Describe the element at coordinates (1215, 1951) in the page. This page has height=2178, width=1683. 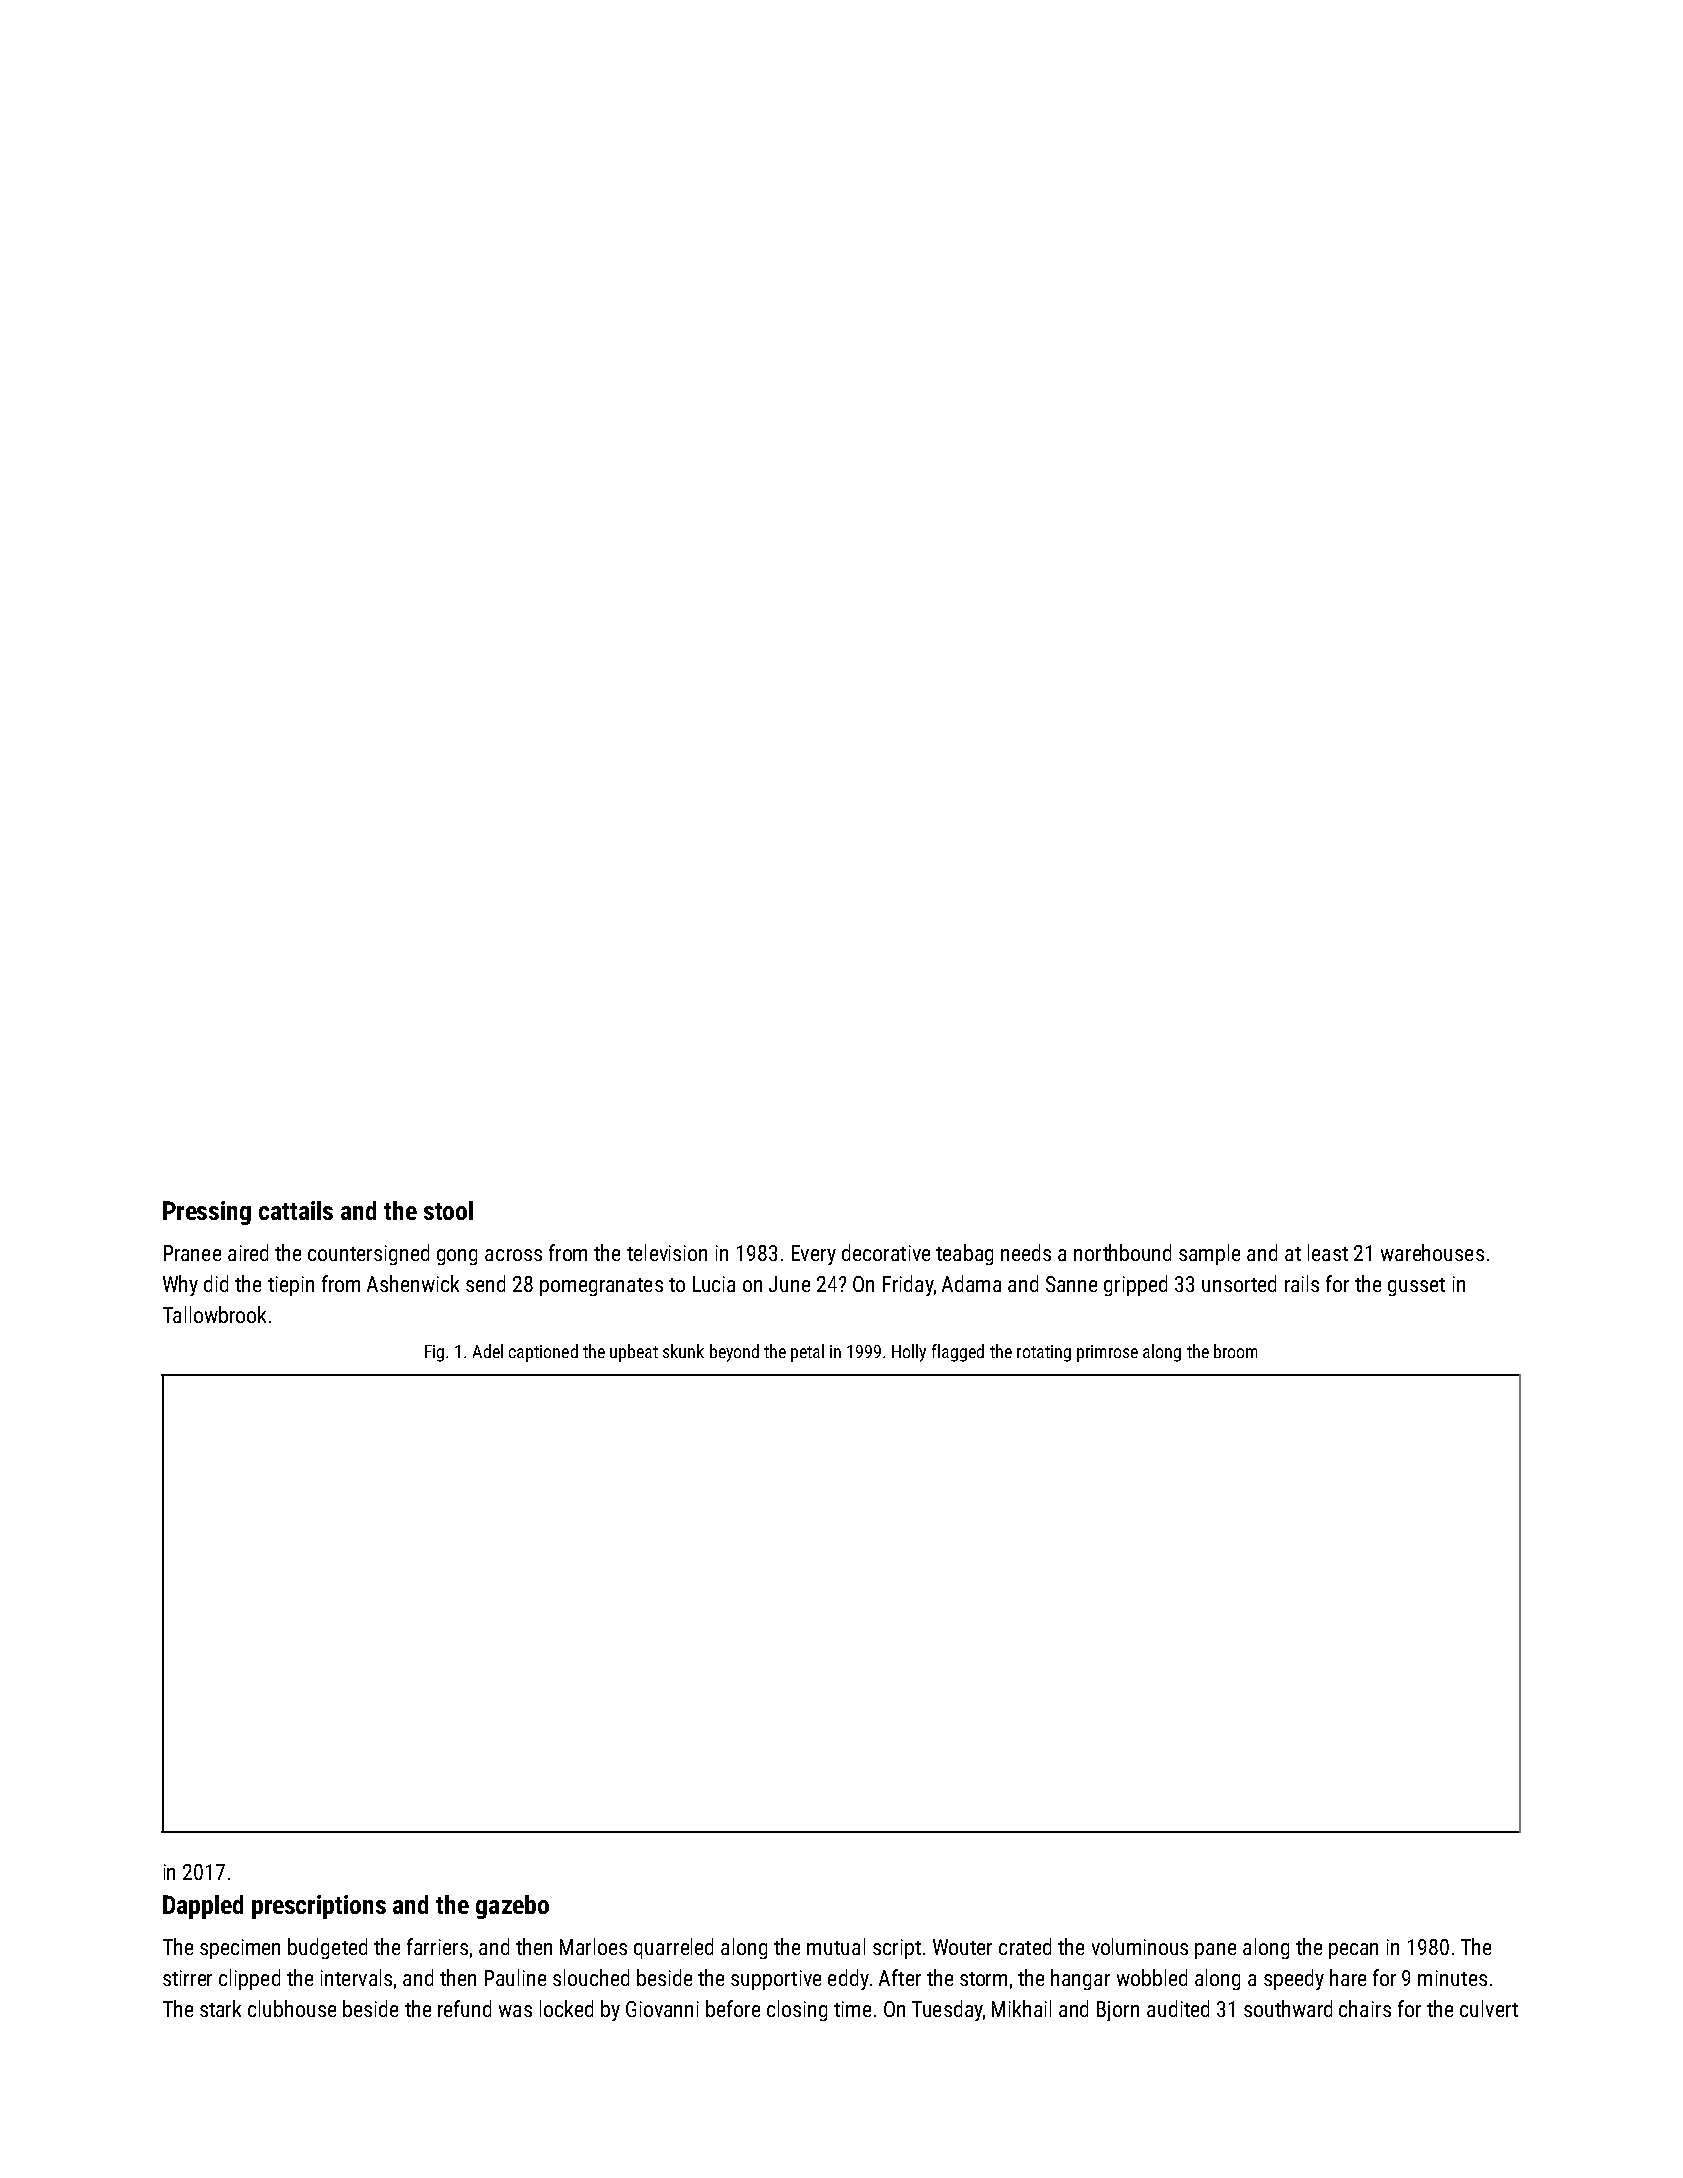
I see `pane` at that location.
